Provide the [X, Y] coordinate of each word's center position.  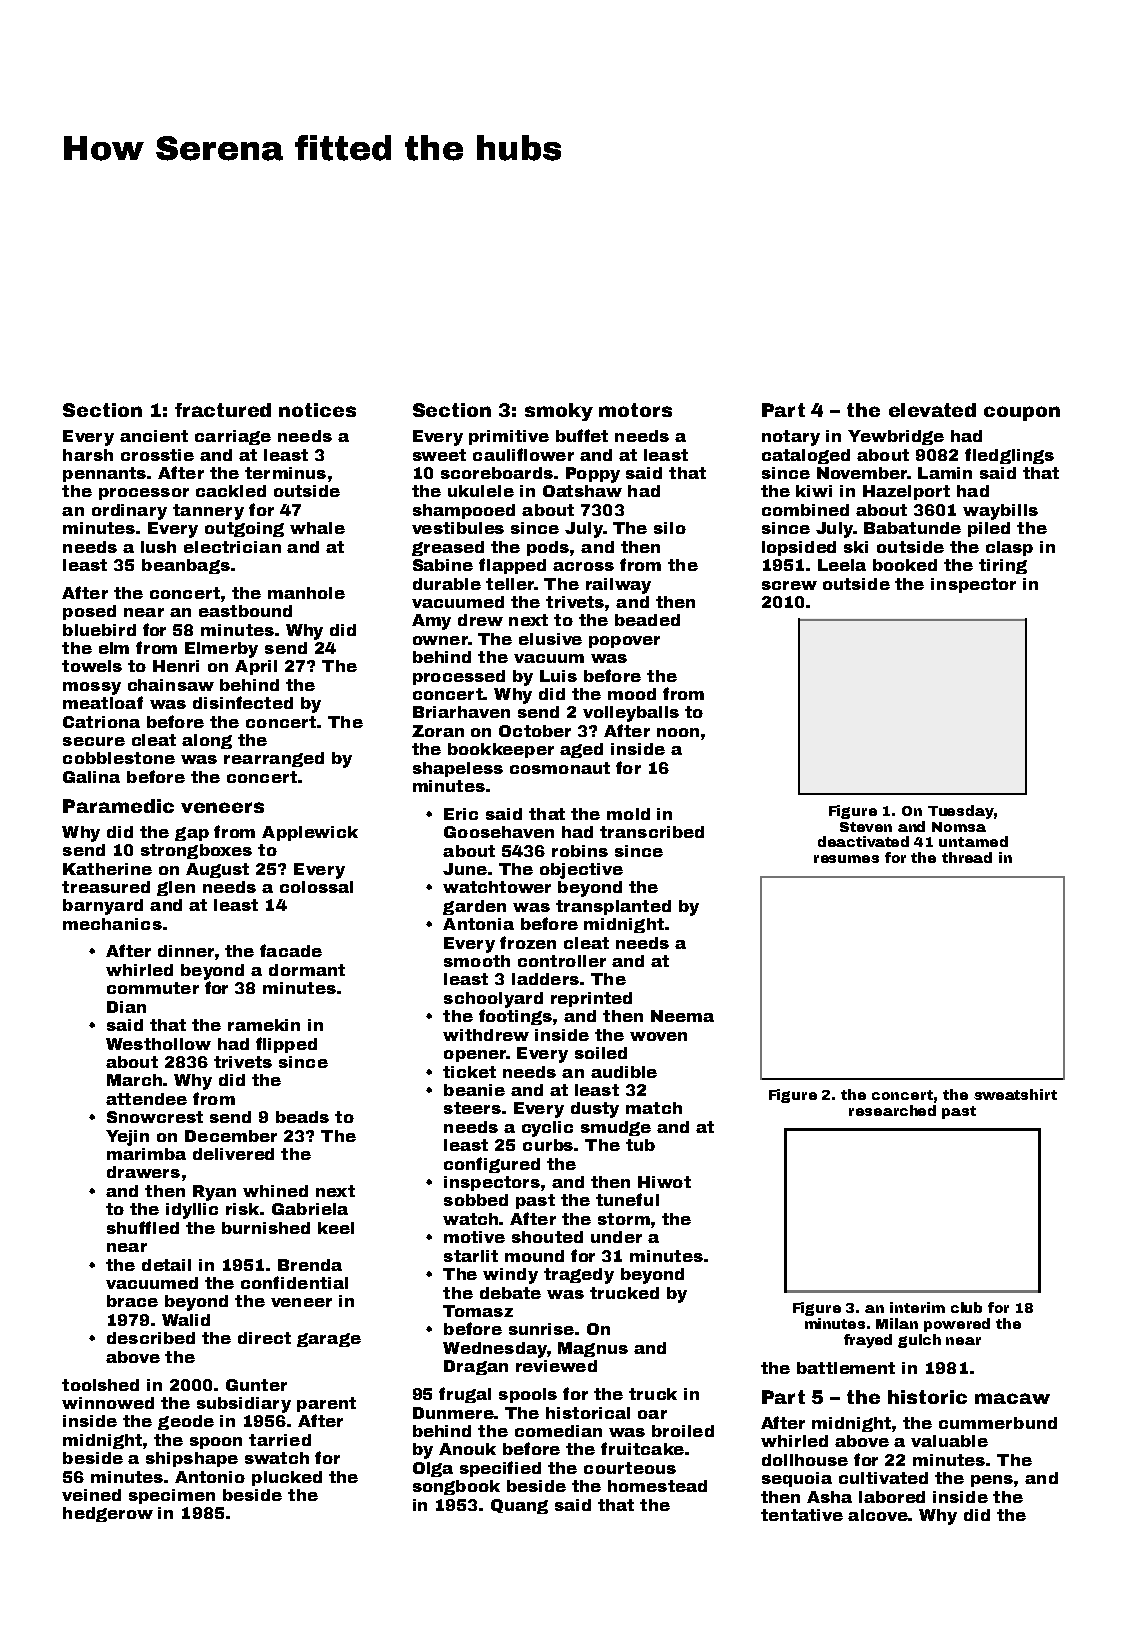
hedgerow [108, 1514]
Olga [433, 1469]
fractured [223, 410]
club [966, 1307]
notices [317, 410]
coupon [1022, 413]
